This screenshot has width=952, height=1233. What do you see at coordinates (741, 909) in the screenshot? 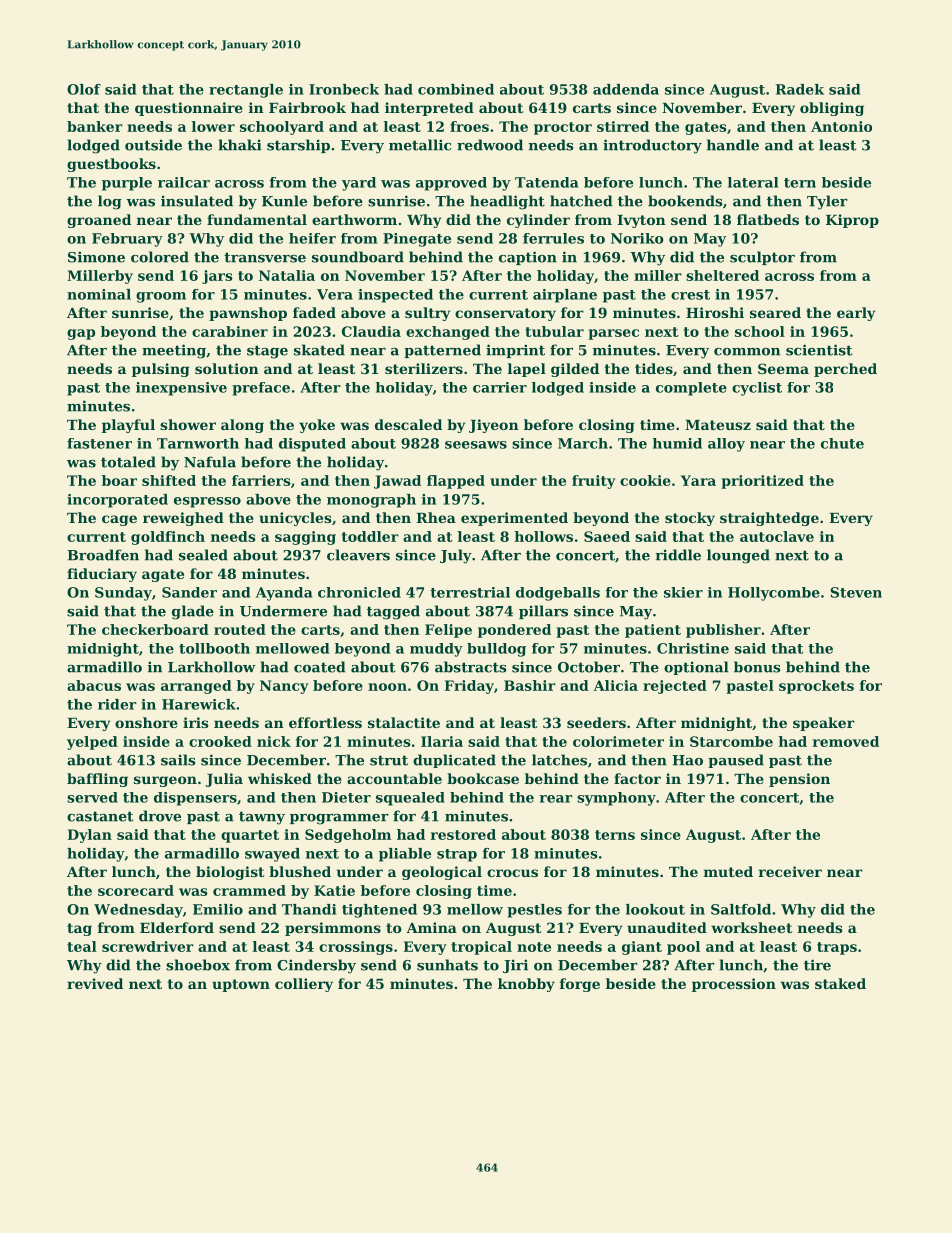
I see `Saltfold` at bounding box center [741, 909].
